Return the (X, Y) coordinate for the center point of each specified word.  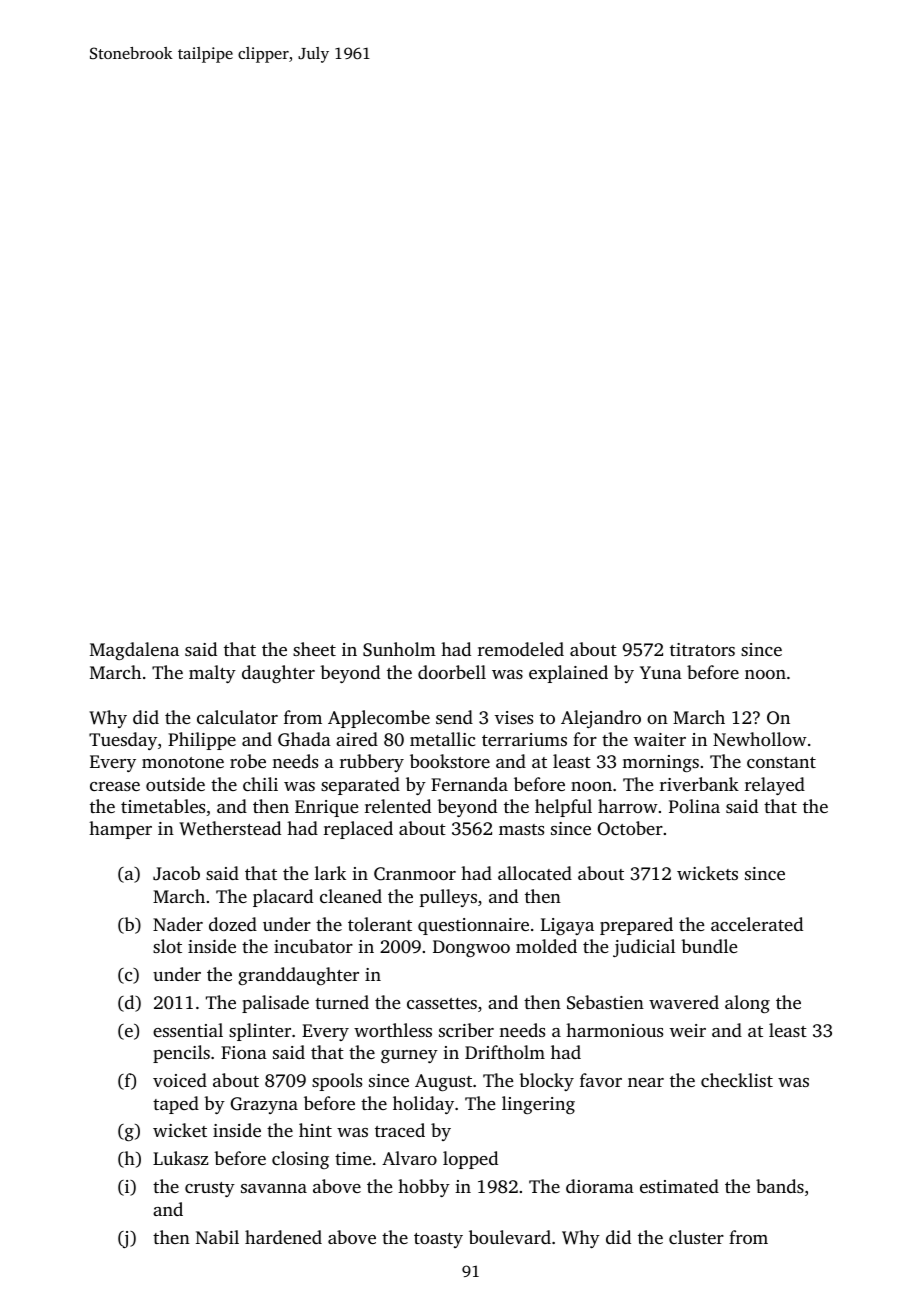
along (747, 1004)
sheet (314, 649)
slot (167, 946)
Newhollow (760, 739)
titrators (702, 649)
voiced (180, 1080)
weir (688, 1030)
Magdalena (134, 651)
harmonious (614, 1030)
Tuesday (123, 741)
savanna (274, 1188)
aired (357, 739)
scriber (466, 1030)
